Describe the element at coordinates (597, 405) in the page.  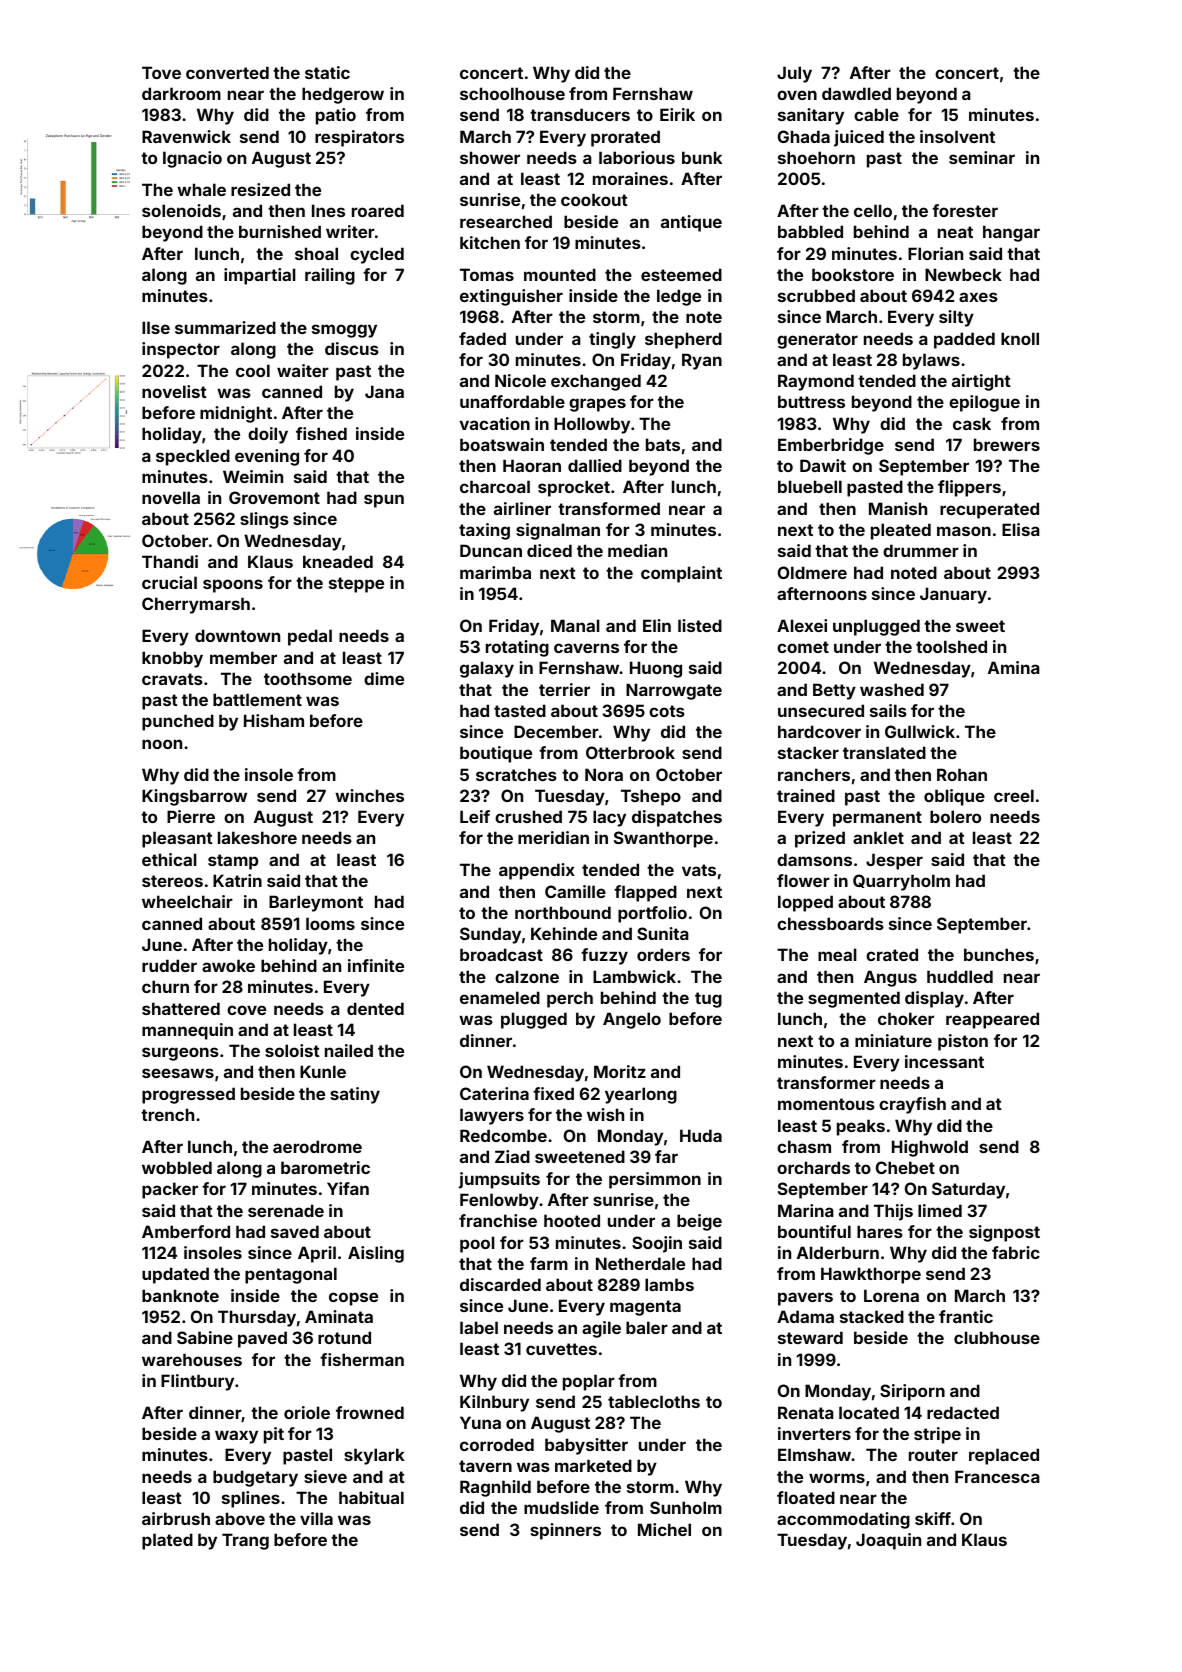
I see `grapes` at that location.
